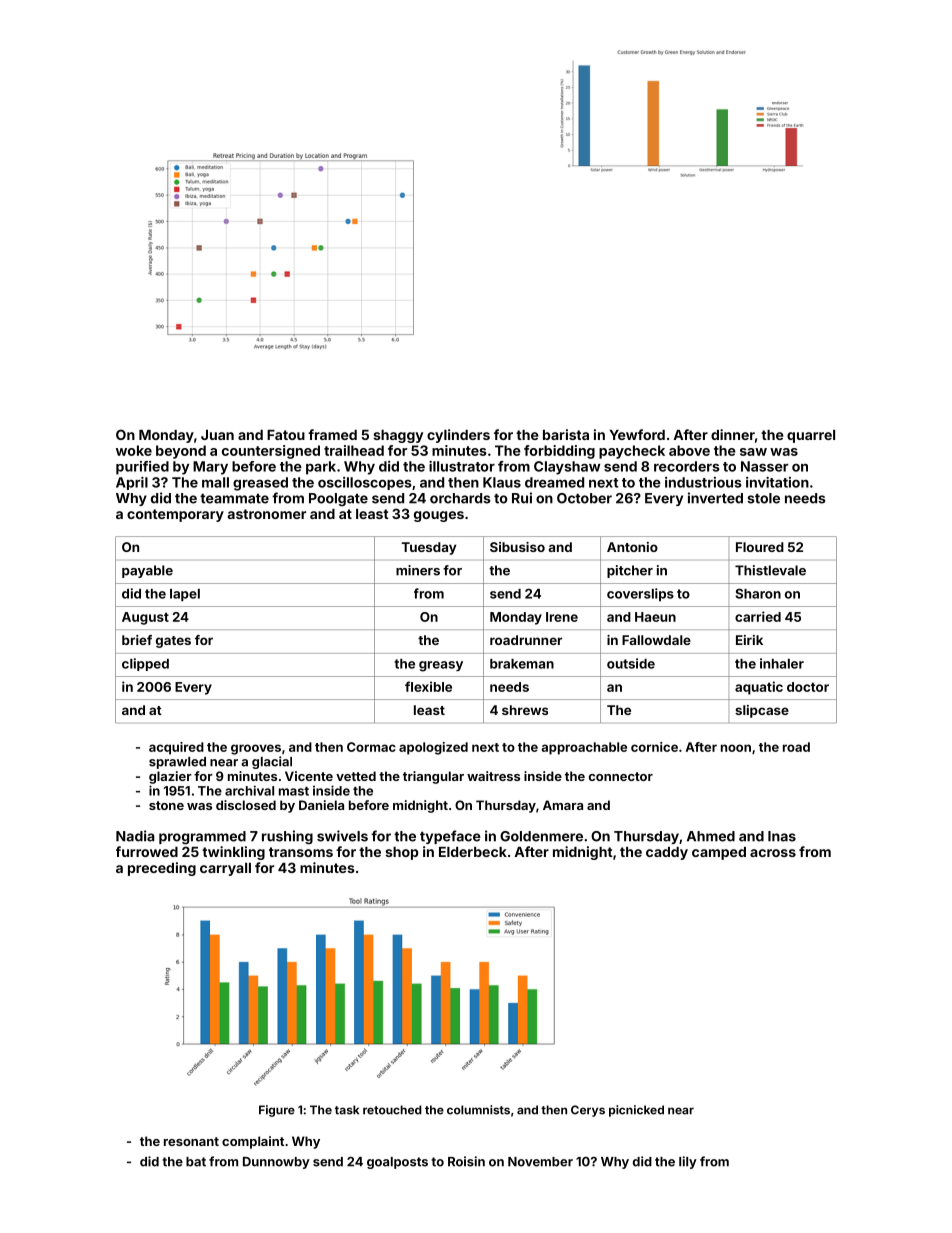 Image resolution: width=952 pixels, height=1233 pixels. Describe the element at coordinates (338, 500) in the screenshot. I see `Poolgate` at that location.
